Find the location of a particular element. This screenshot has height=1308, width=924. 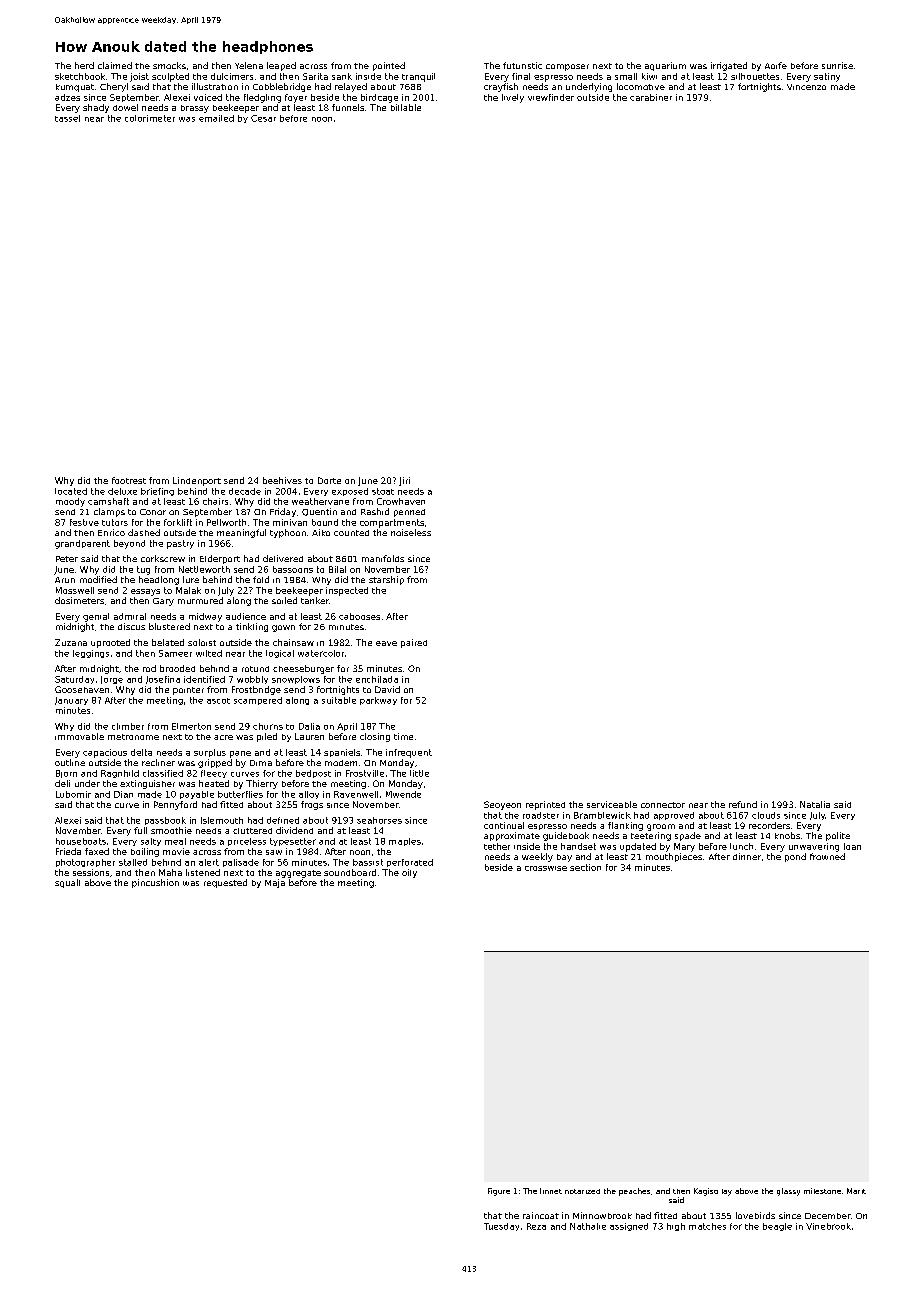

Zuzana is located at coordinates (71, 642).
